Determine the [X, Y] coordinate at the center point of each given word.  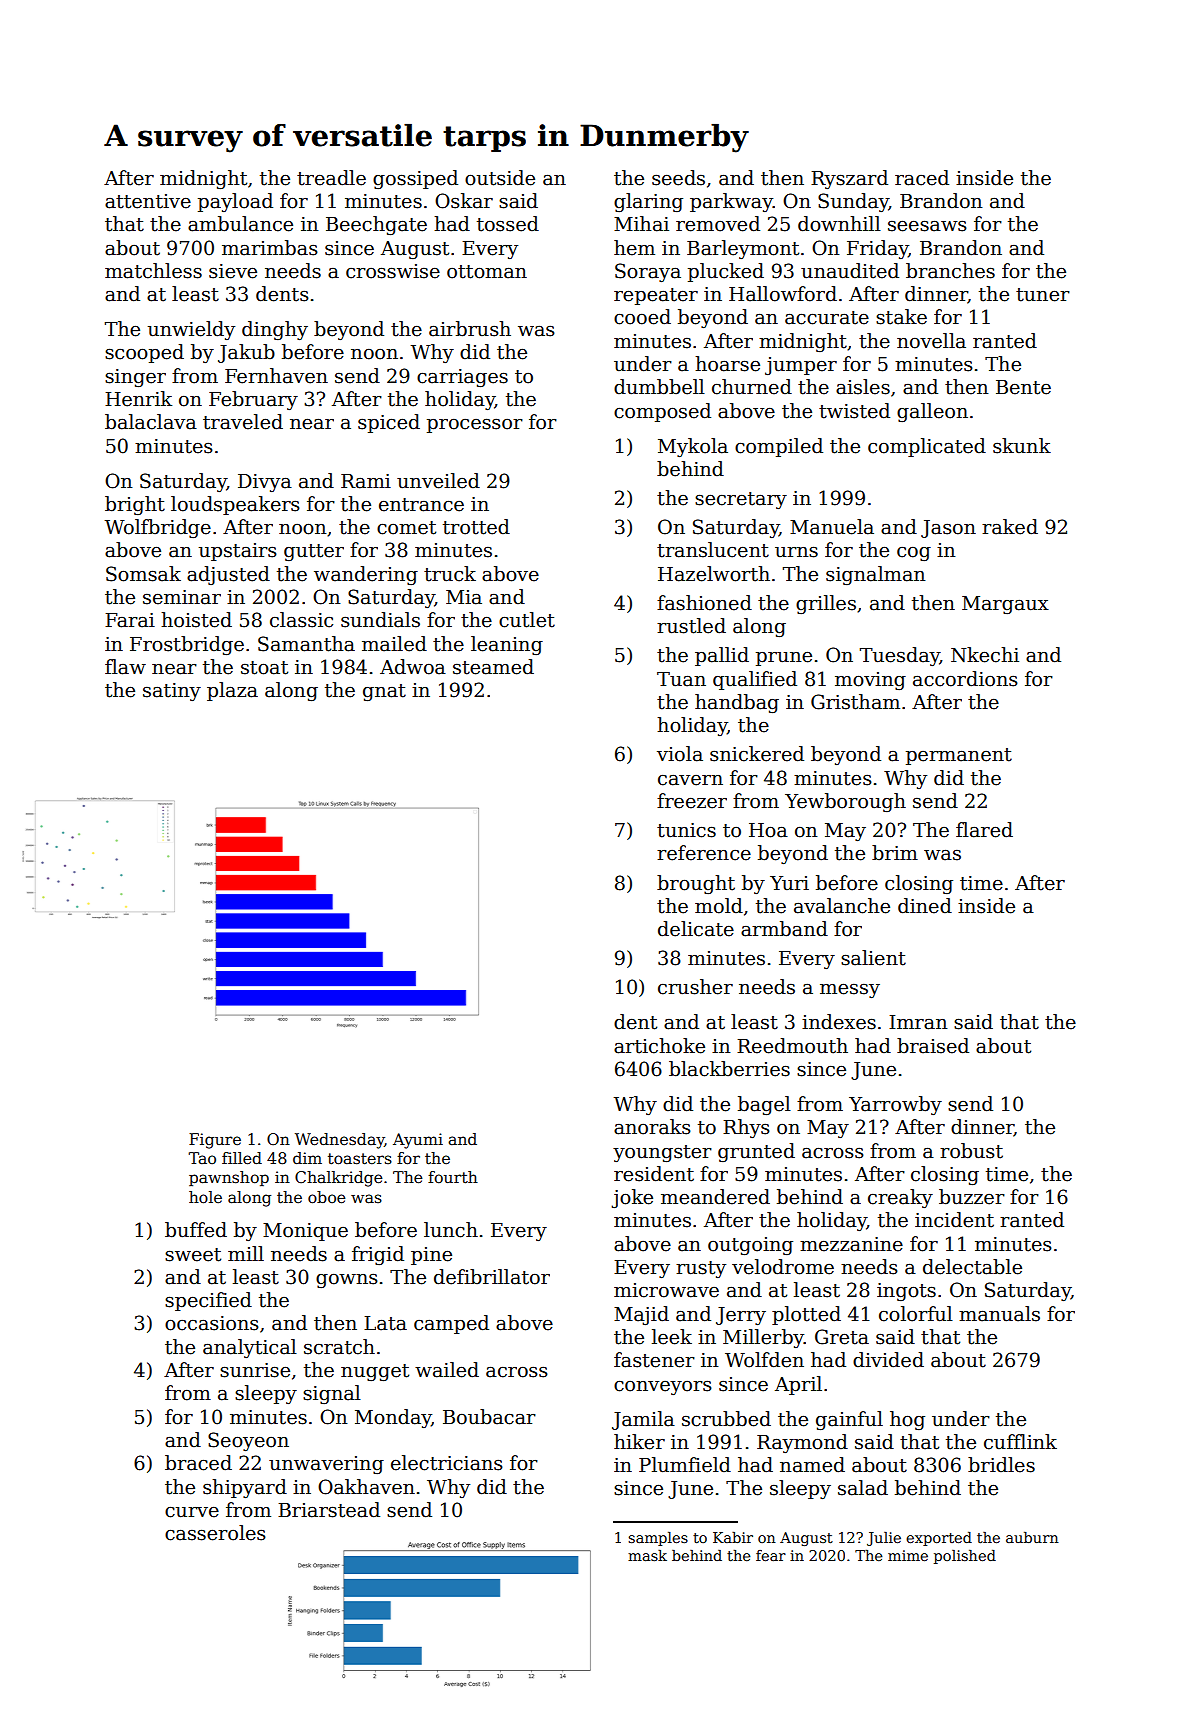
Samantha [306, 644]
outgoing [750, 1246]
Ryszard [849, 179]
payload [235, 202]
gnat [384, 692]
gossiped [415, 179]
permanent [959, 756]
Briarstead [329, 1510]
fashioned [704, 603]
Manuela [832, 527]
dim [307, 1158]
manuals [999, 1314]
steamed [493, 667]
